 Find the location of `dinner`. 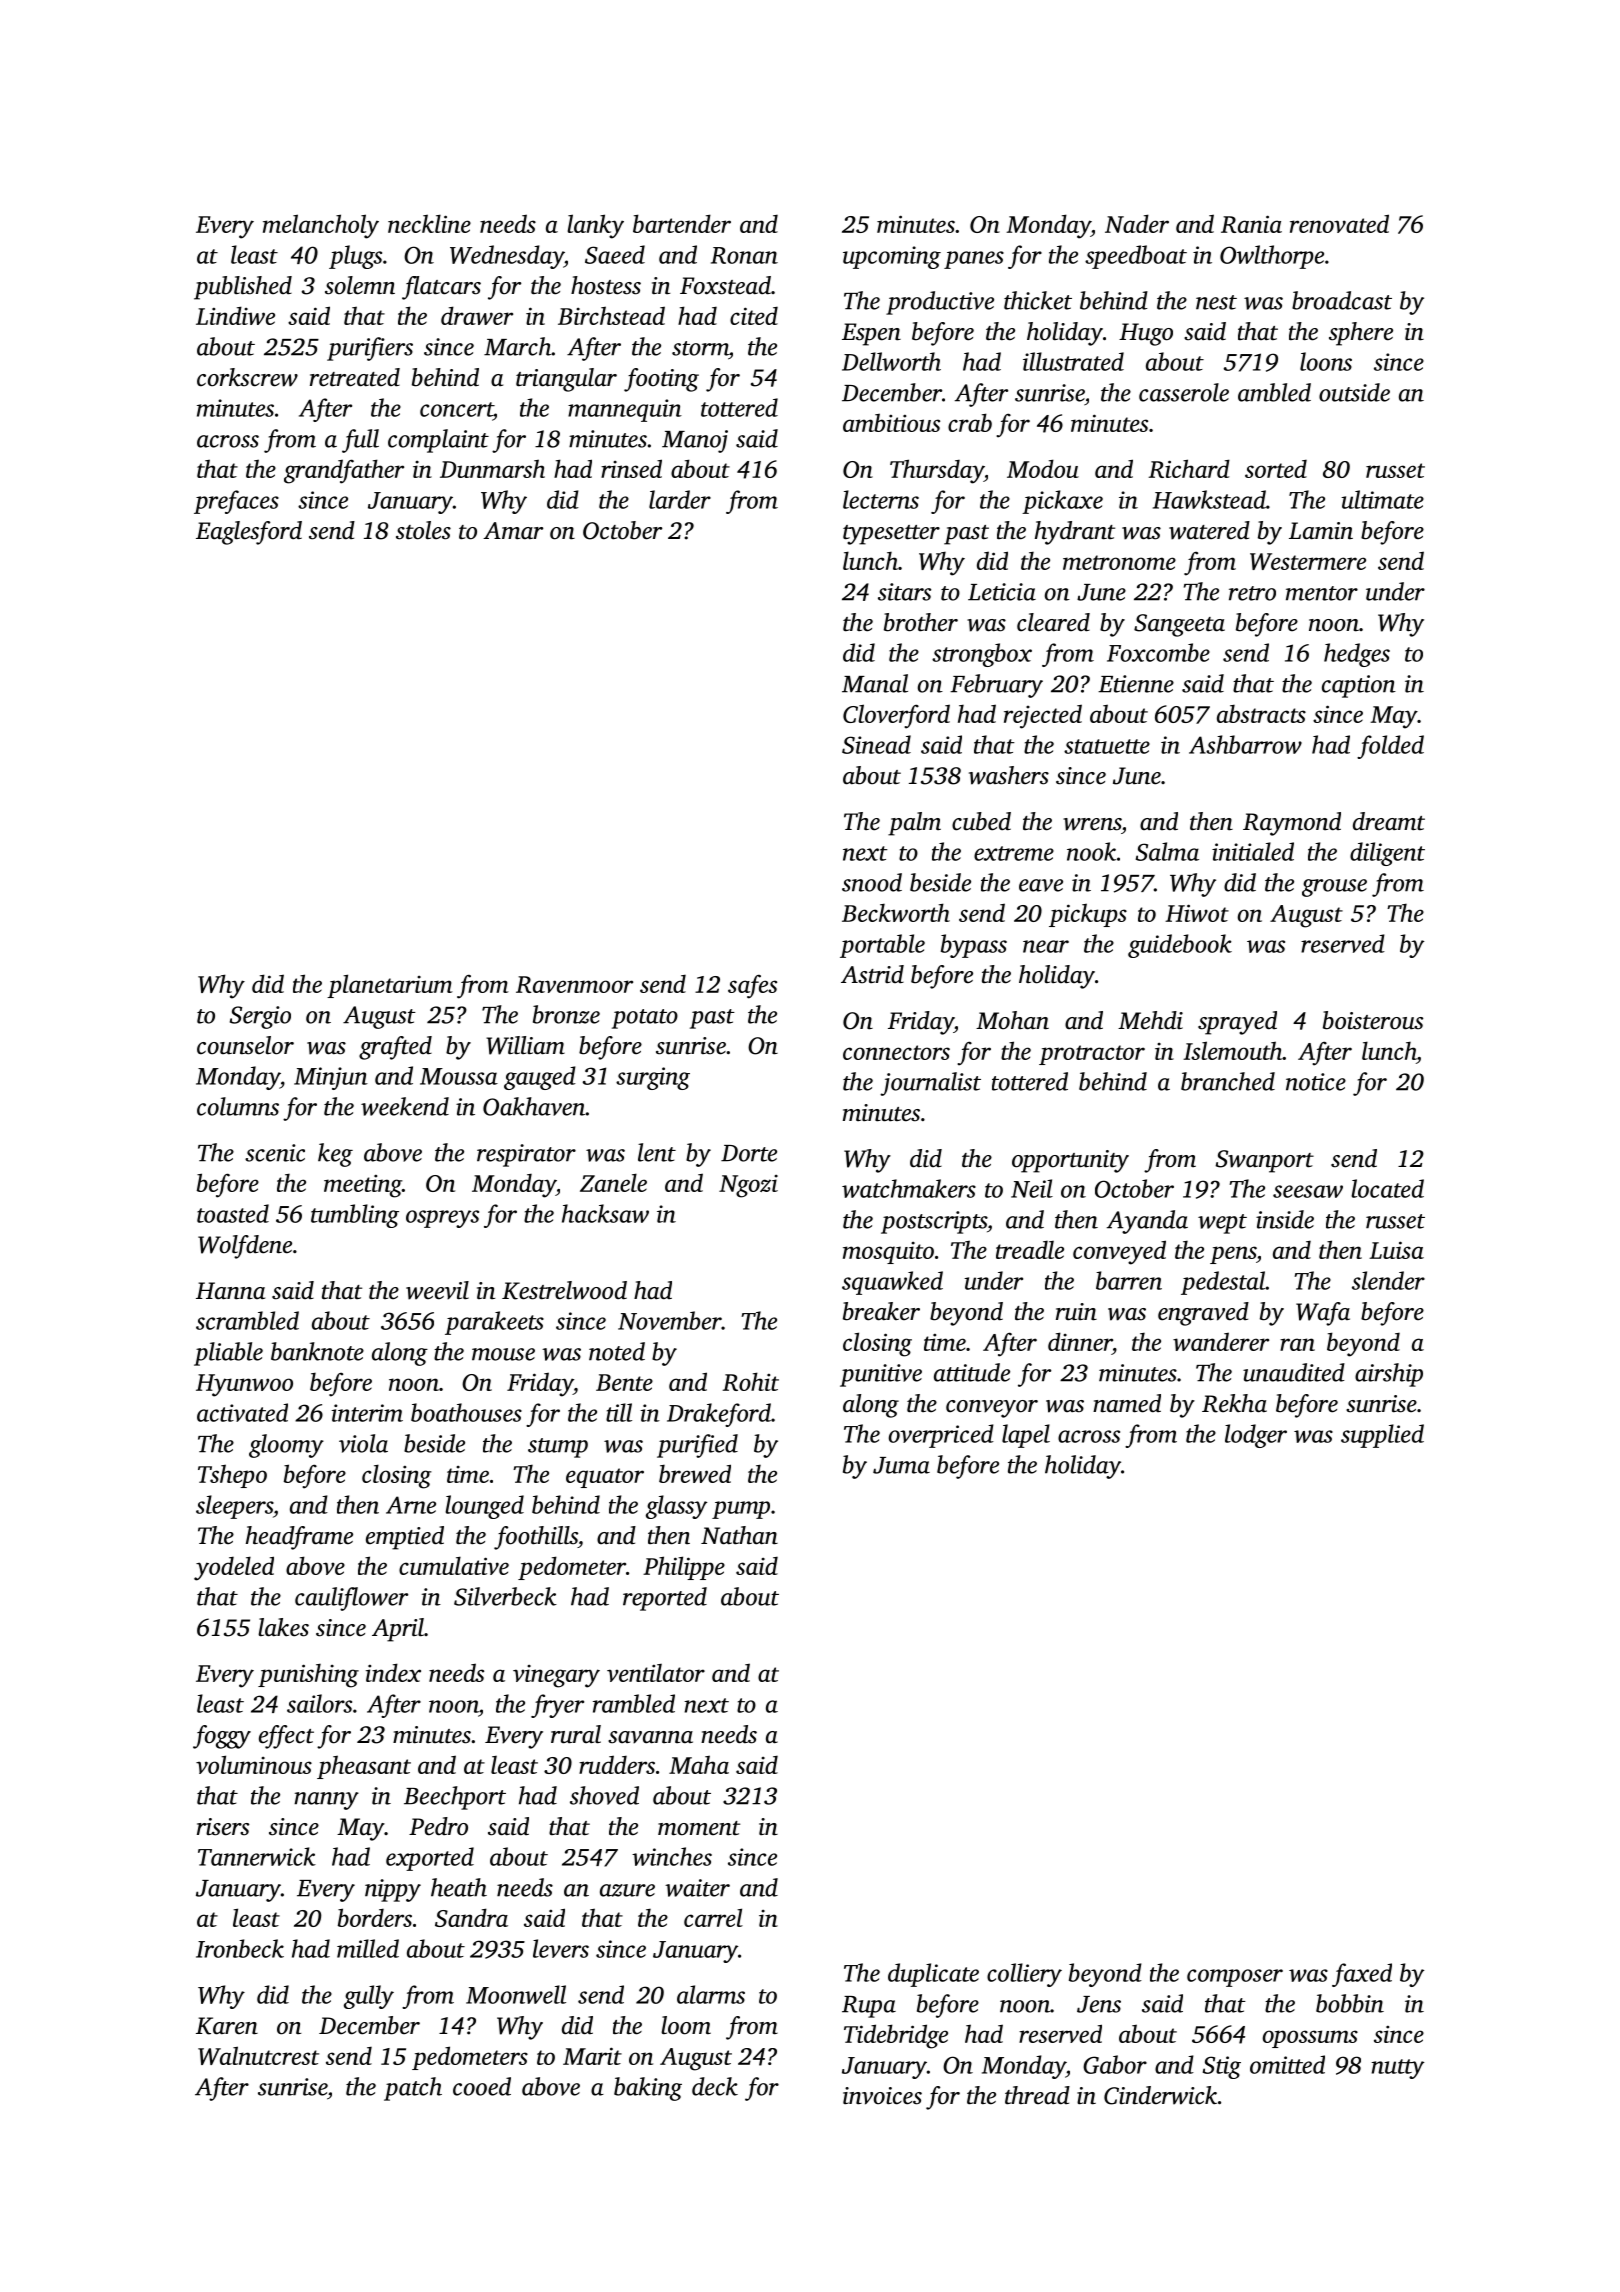

dinner is located at coordinates (1080, 1341).
